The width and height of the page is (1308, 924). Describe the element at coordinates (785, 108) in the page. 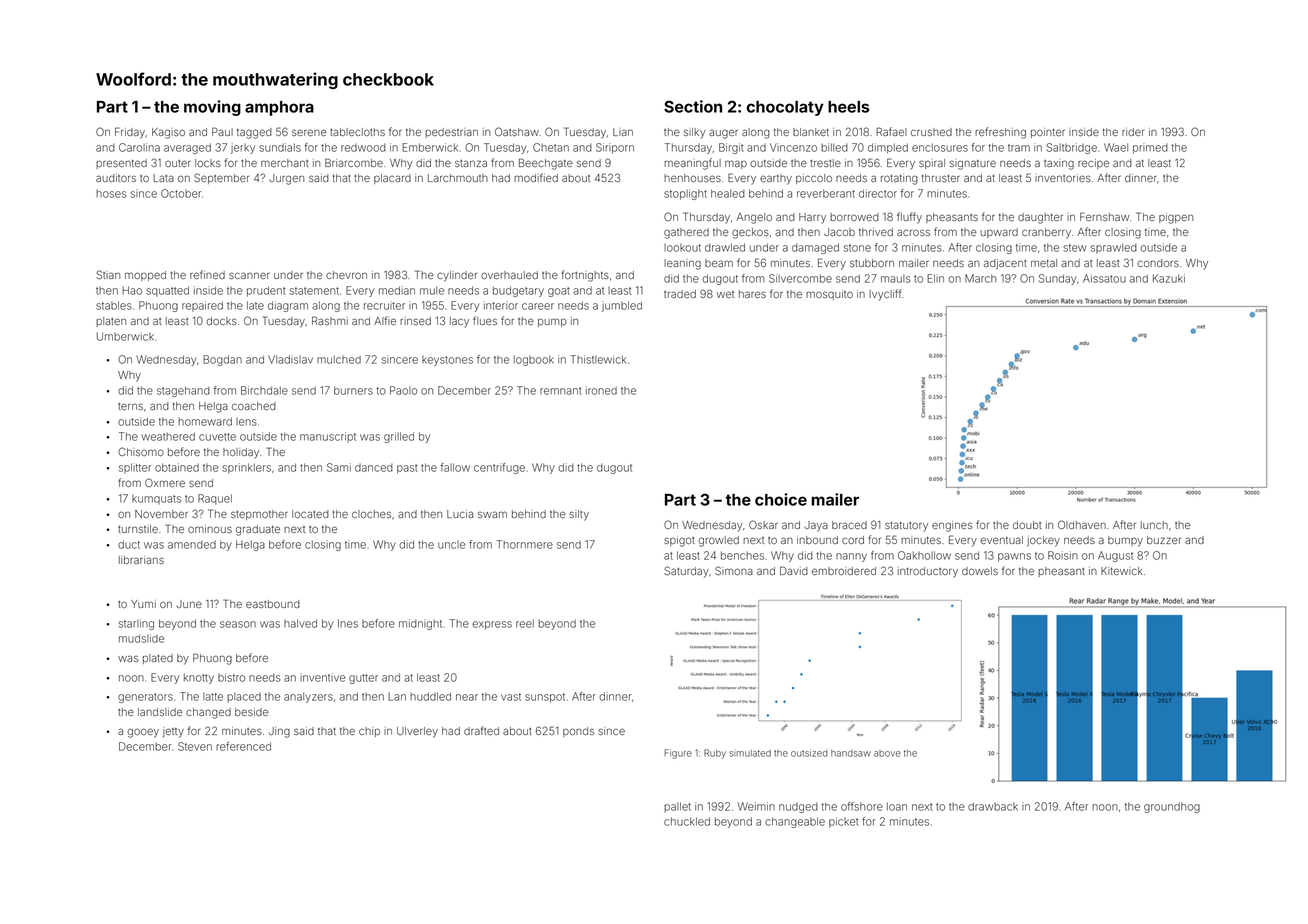

I see `chocolaty` at that location.
